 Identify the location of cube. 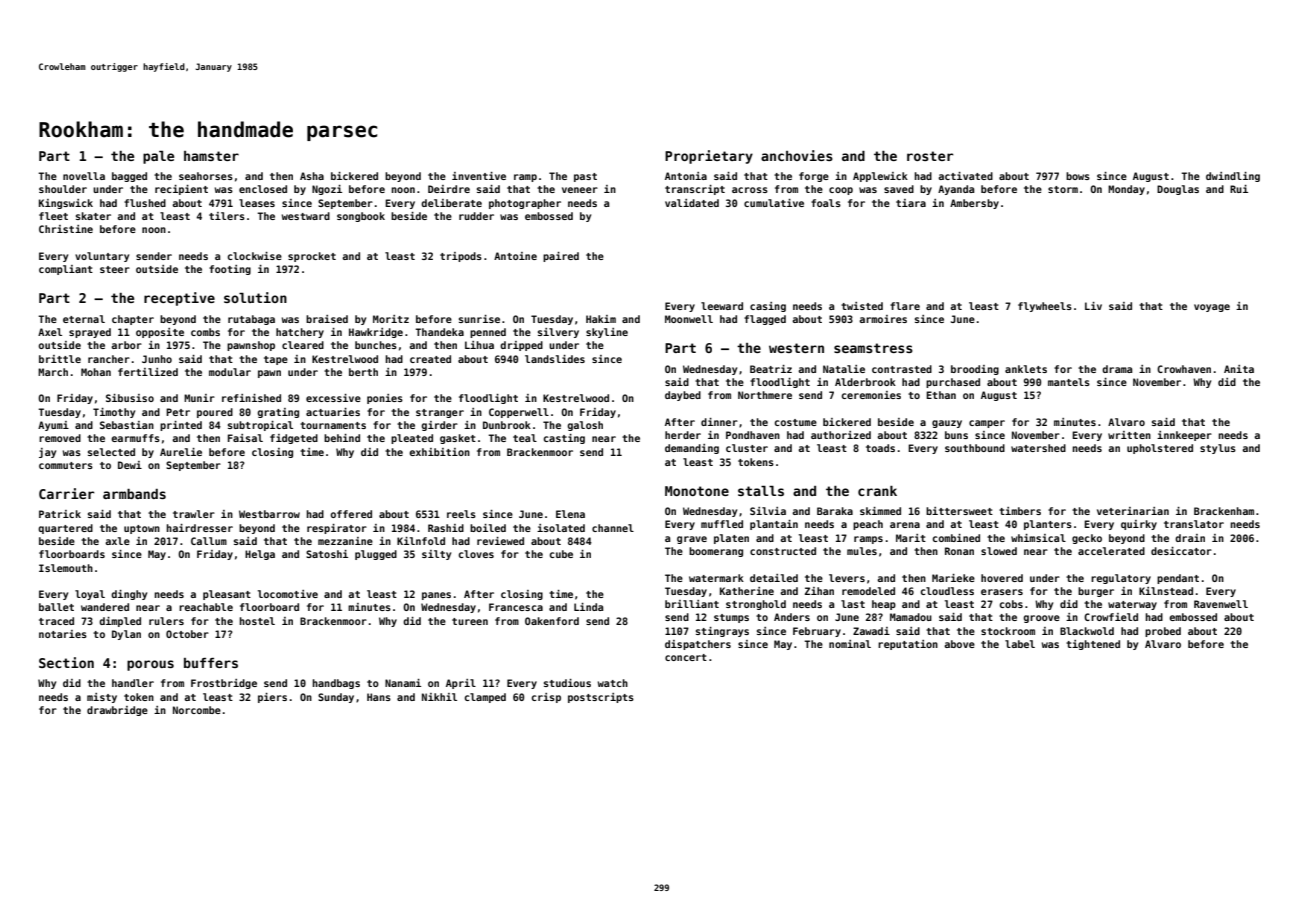
(561, 554).
